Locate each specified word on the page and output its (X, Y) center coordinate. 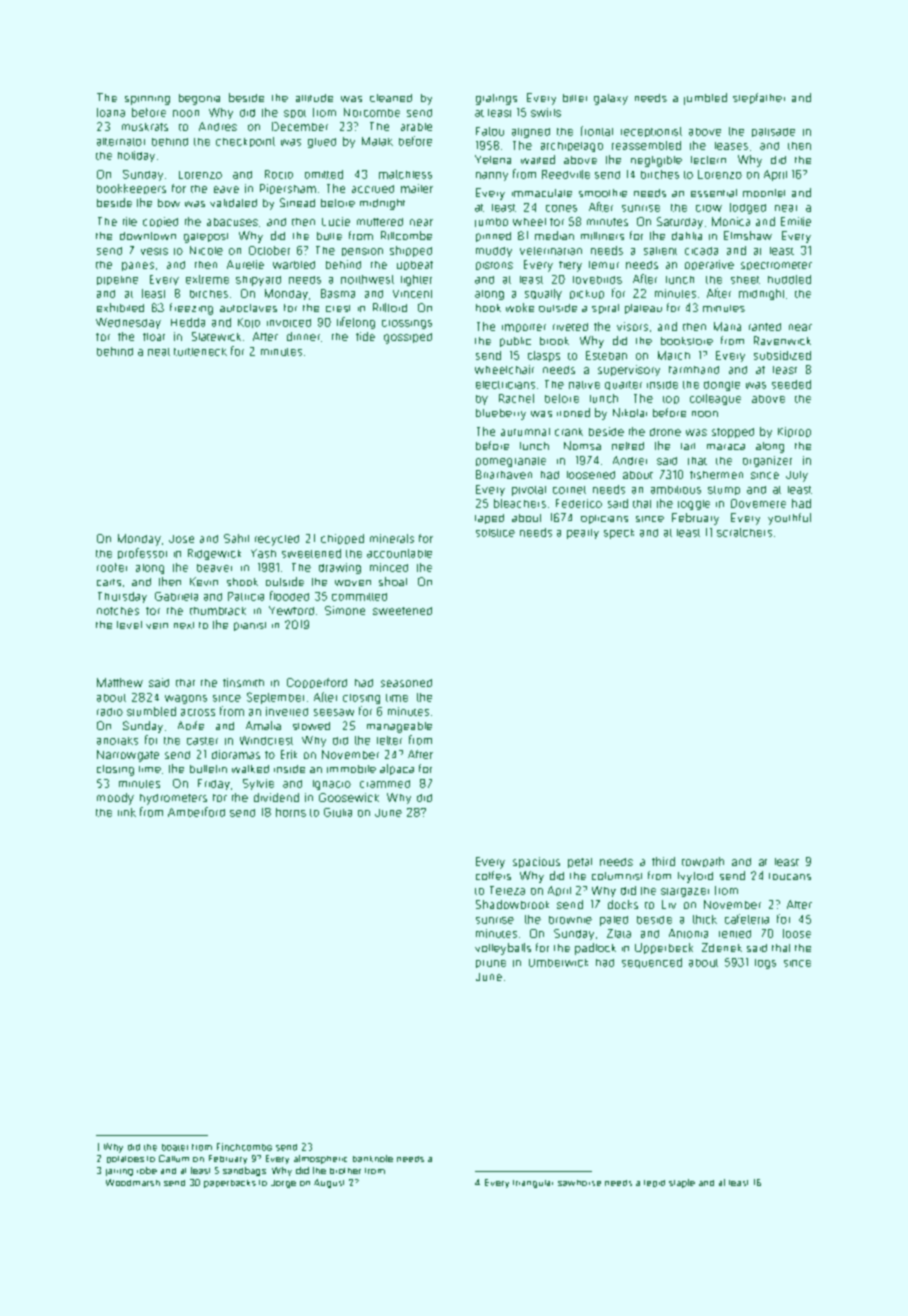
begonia (199, 99)
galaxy (611, 99)
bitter (575, 98)
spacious (536, 862)
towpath (703, 862)
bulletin (208, 769)
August (329, 1183)
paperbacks (230, 1184)
